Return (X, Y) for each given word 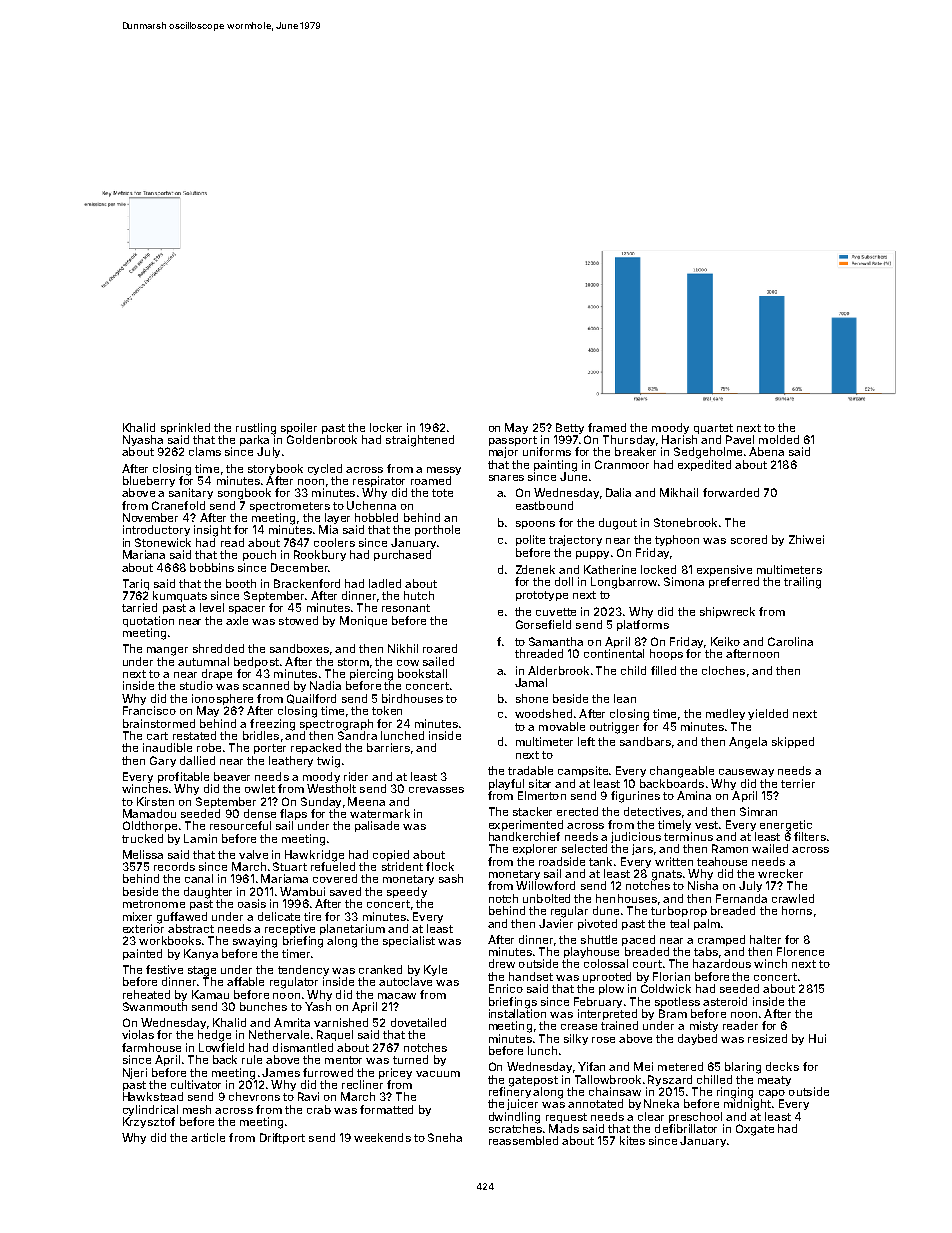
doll (564, 581)
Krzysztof (149, 1122)
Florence (800, 951)
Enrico (506, 988)
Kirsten (155, 801)
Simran (758, 811)
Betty (570, 428)
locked (658, 569)
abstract (191, 928)
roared (440, 648)
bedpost (256, 662)
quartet (713, 429)
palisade (377, 826)
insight (212, 531)
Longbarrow (624, 583)
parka (254, 440)
